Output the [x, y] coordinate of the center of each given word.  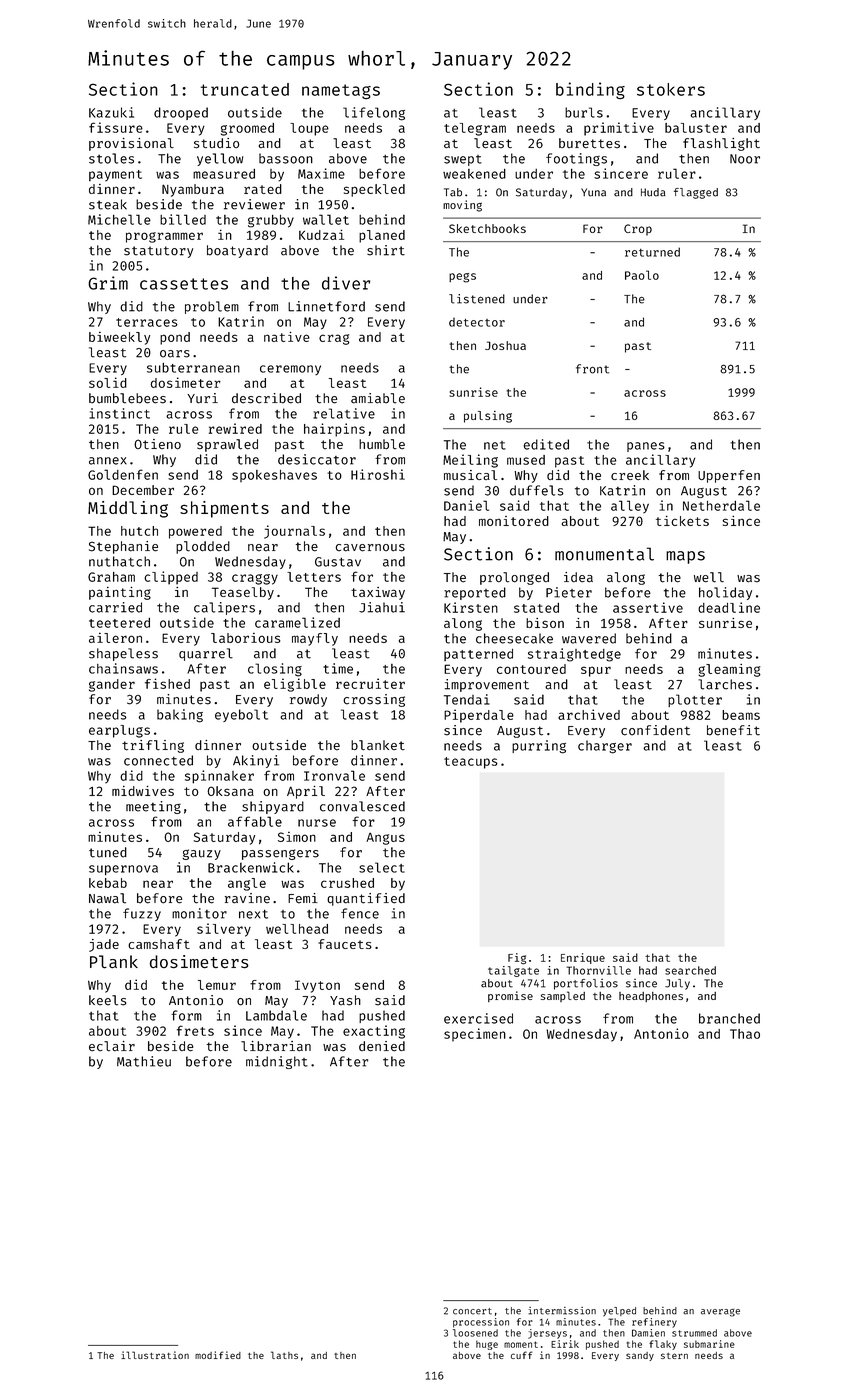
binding [590, 90]
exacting [374, 1032]
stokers [671, 89]
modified [218, 1355]
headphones [651, 997]
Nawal [107, 898]
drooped [181, 113]
